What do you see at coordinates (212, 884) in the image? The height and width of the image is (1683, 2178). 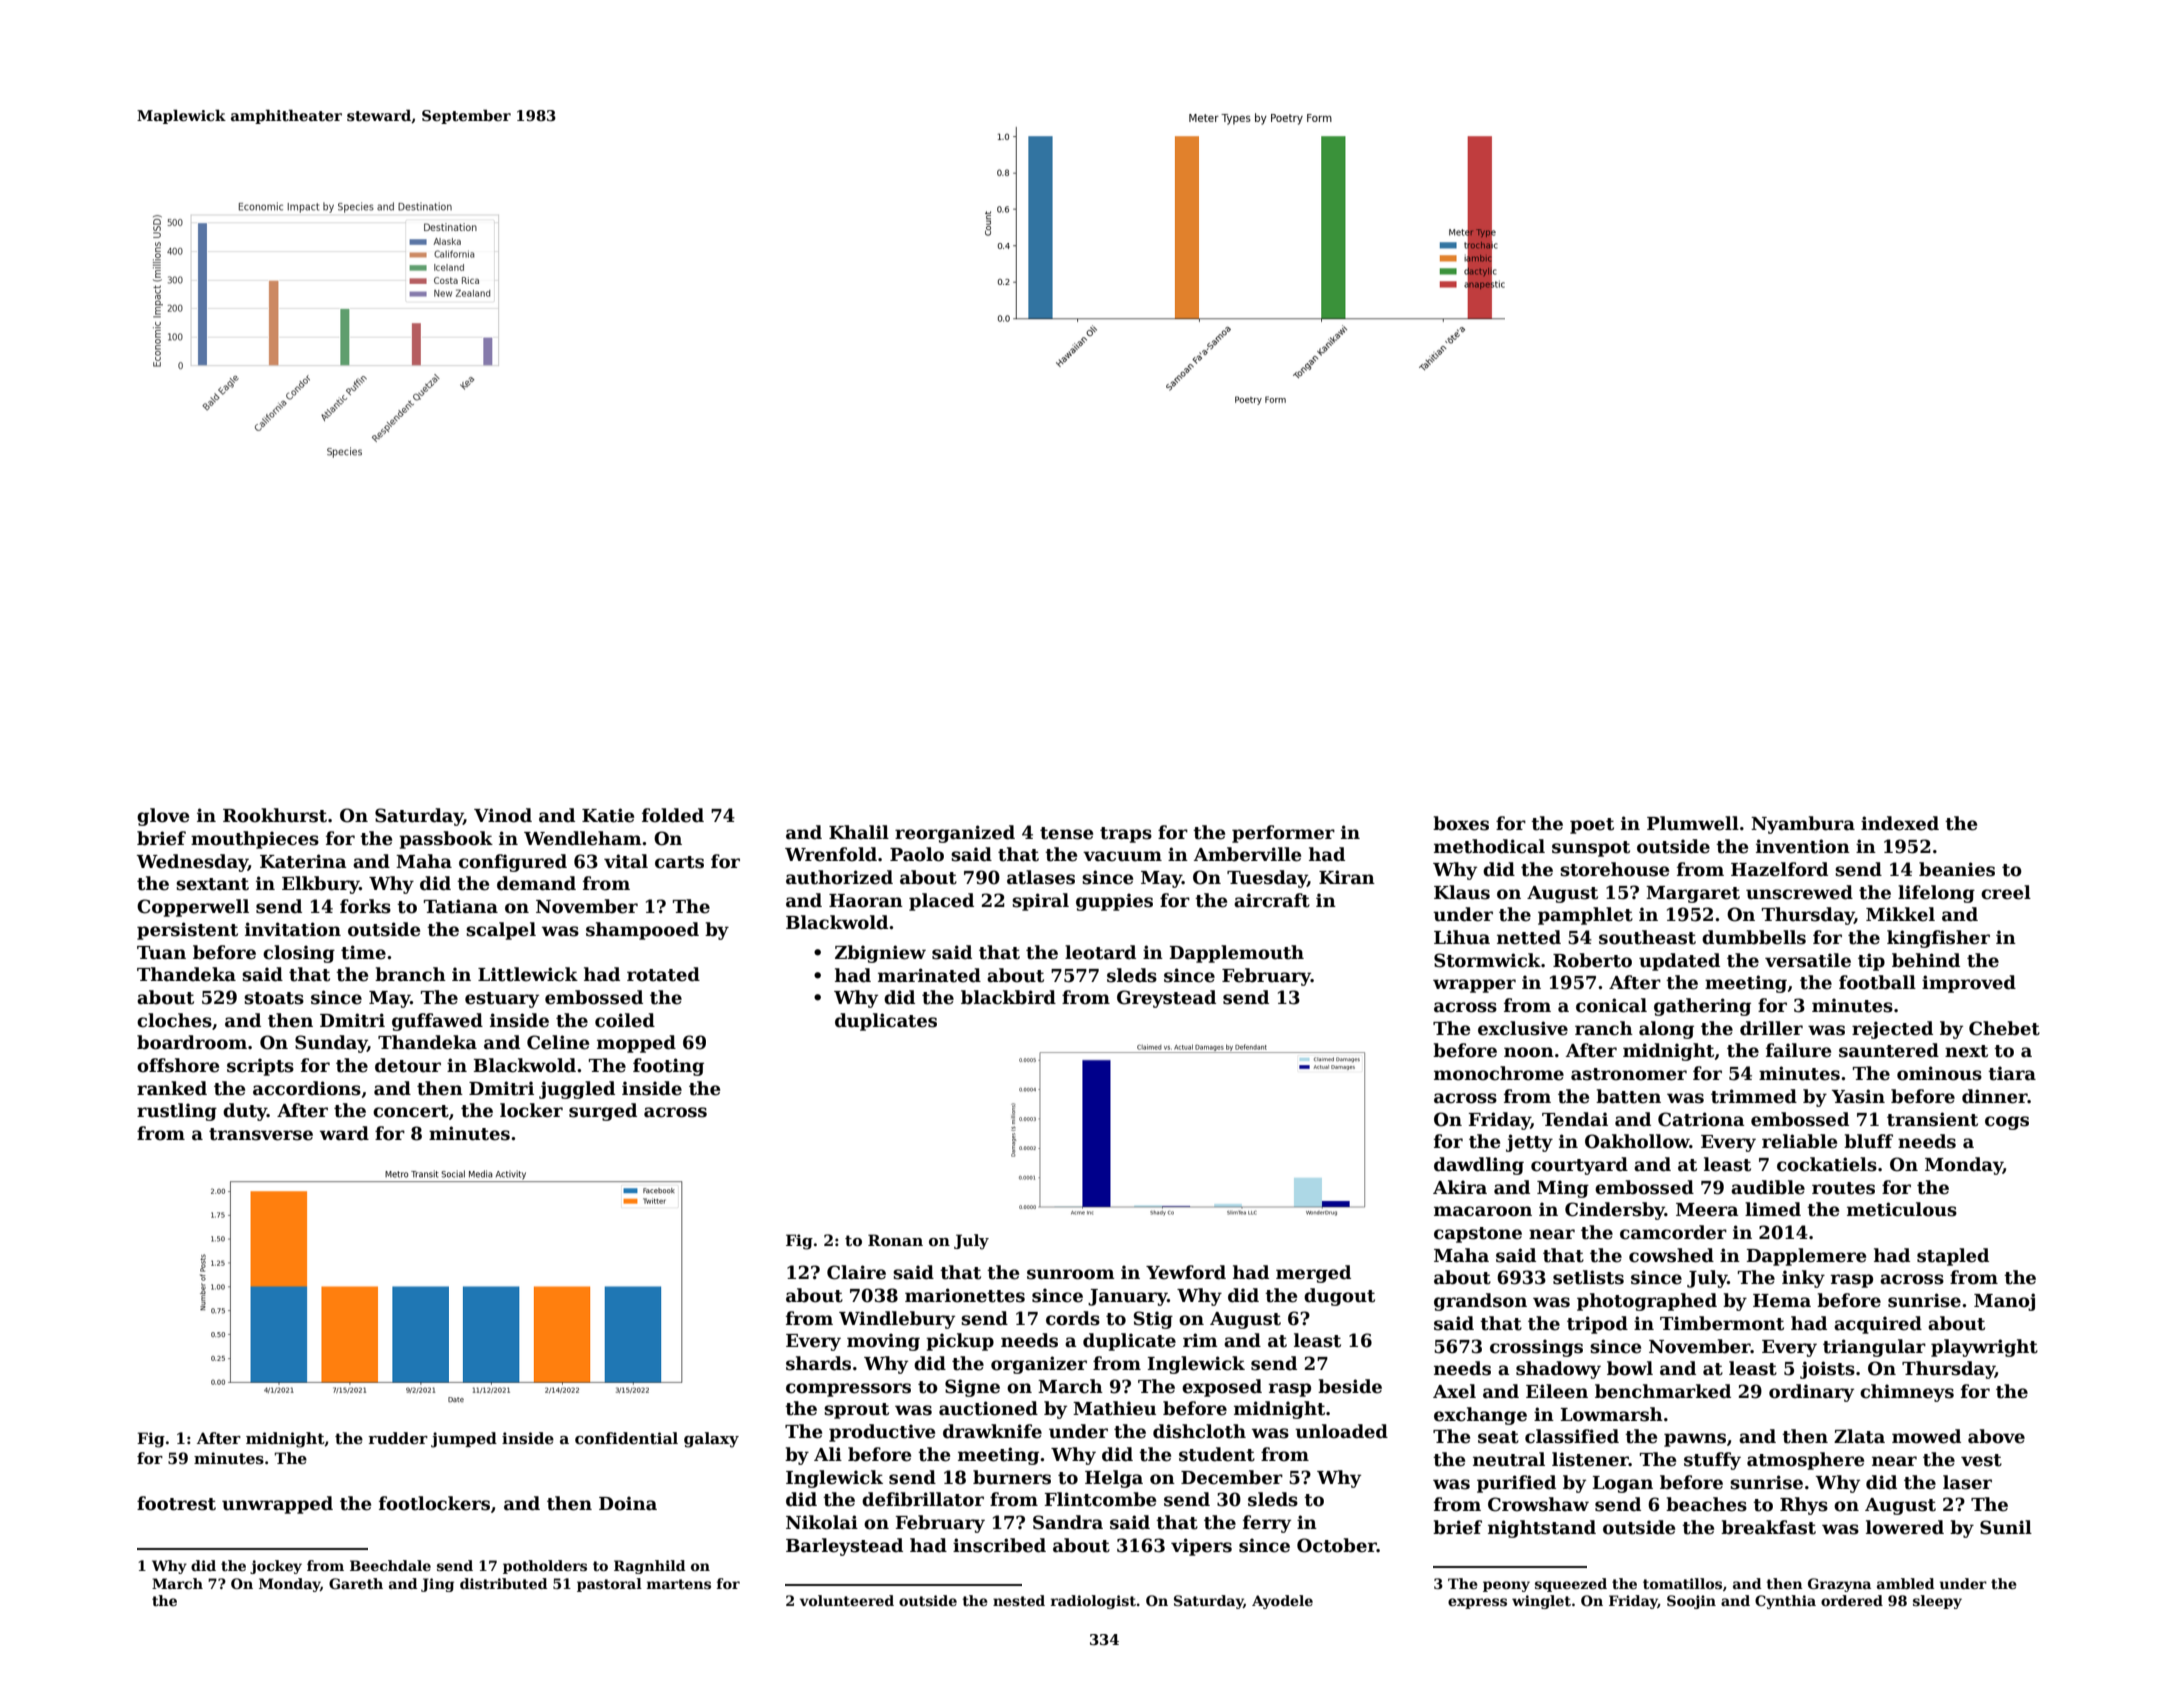 I see `sextant` at bounding box center [212, 884].
